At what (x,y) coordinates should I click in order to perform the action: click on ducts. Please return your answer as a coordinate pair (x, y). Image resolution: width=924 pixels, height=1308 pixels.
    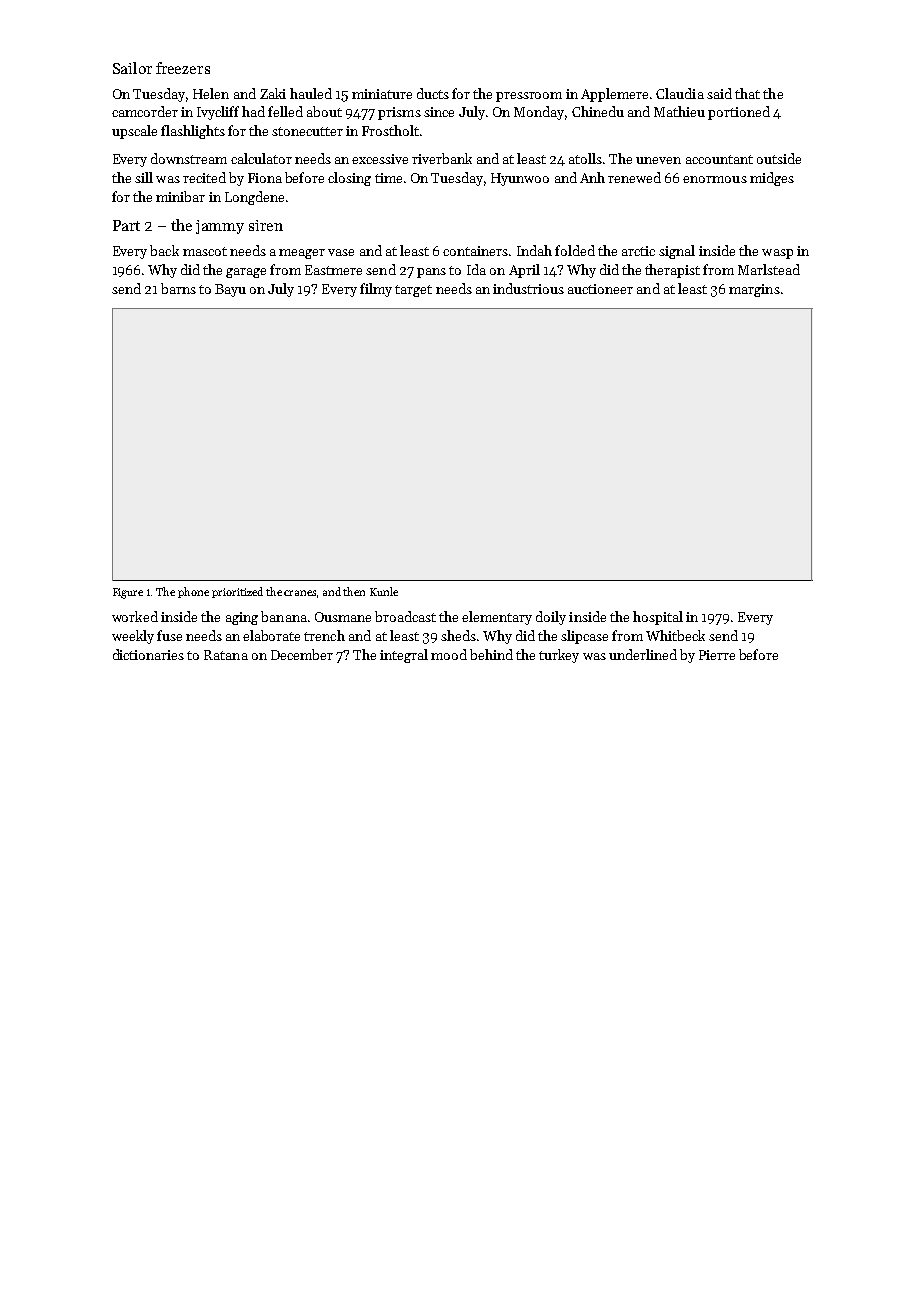
    Looking at the image, I should click on (433, 93).
